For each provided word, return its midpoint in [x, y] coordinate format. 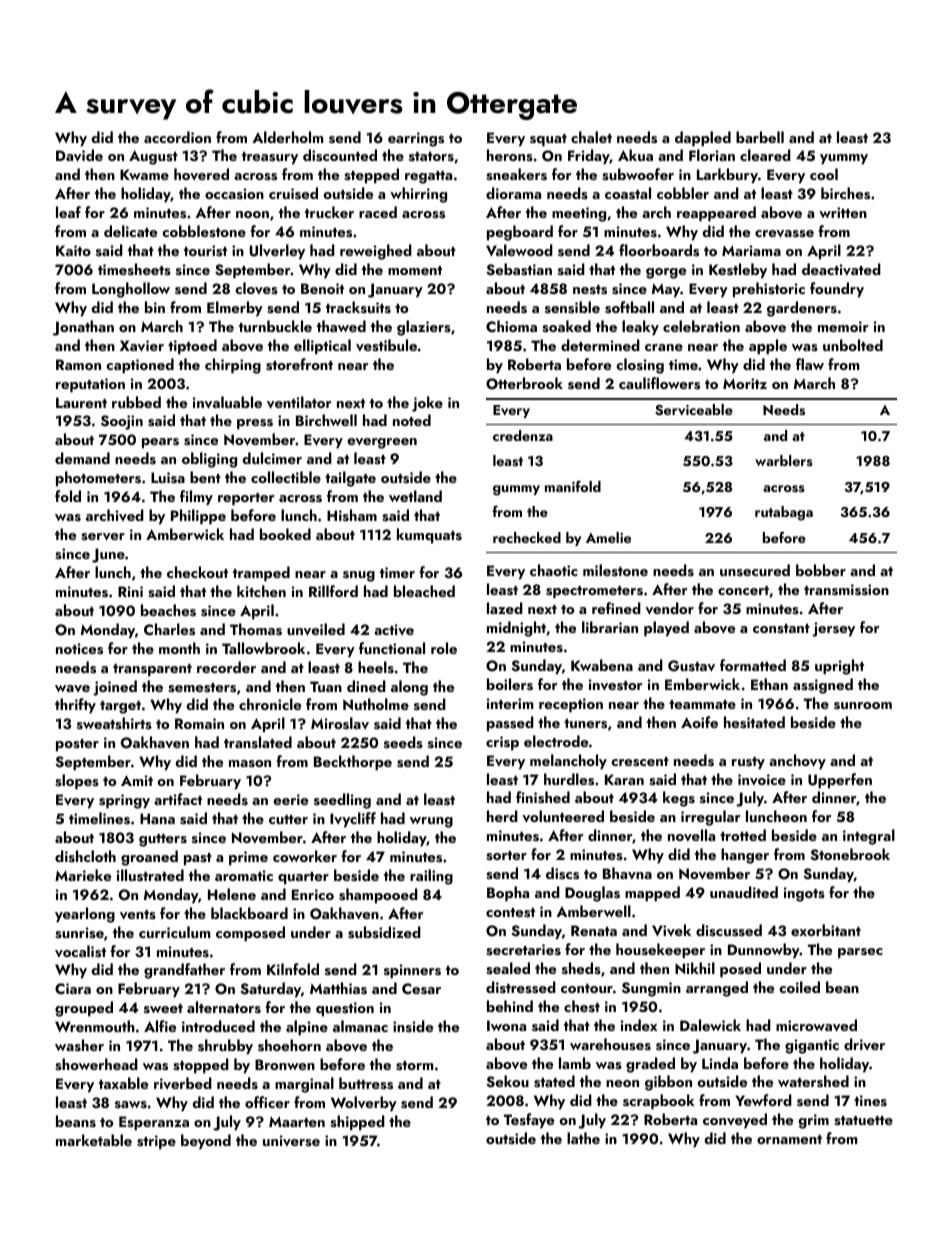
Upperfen [840, 781]
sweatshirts [114, 723]
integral [869, 837]
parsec [860, 953]
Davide [79, 155]
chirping [233, 366]
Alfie [160, 1026]
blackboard [249, 913]
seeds [403, 742]
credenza [523, 435]
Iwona [506, 1025]
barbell [760, 137]
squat [548, 140]
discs [562, 873]
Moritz [745, 383]
